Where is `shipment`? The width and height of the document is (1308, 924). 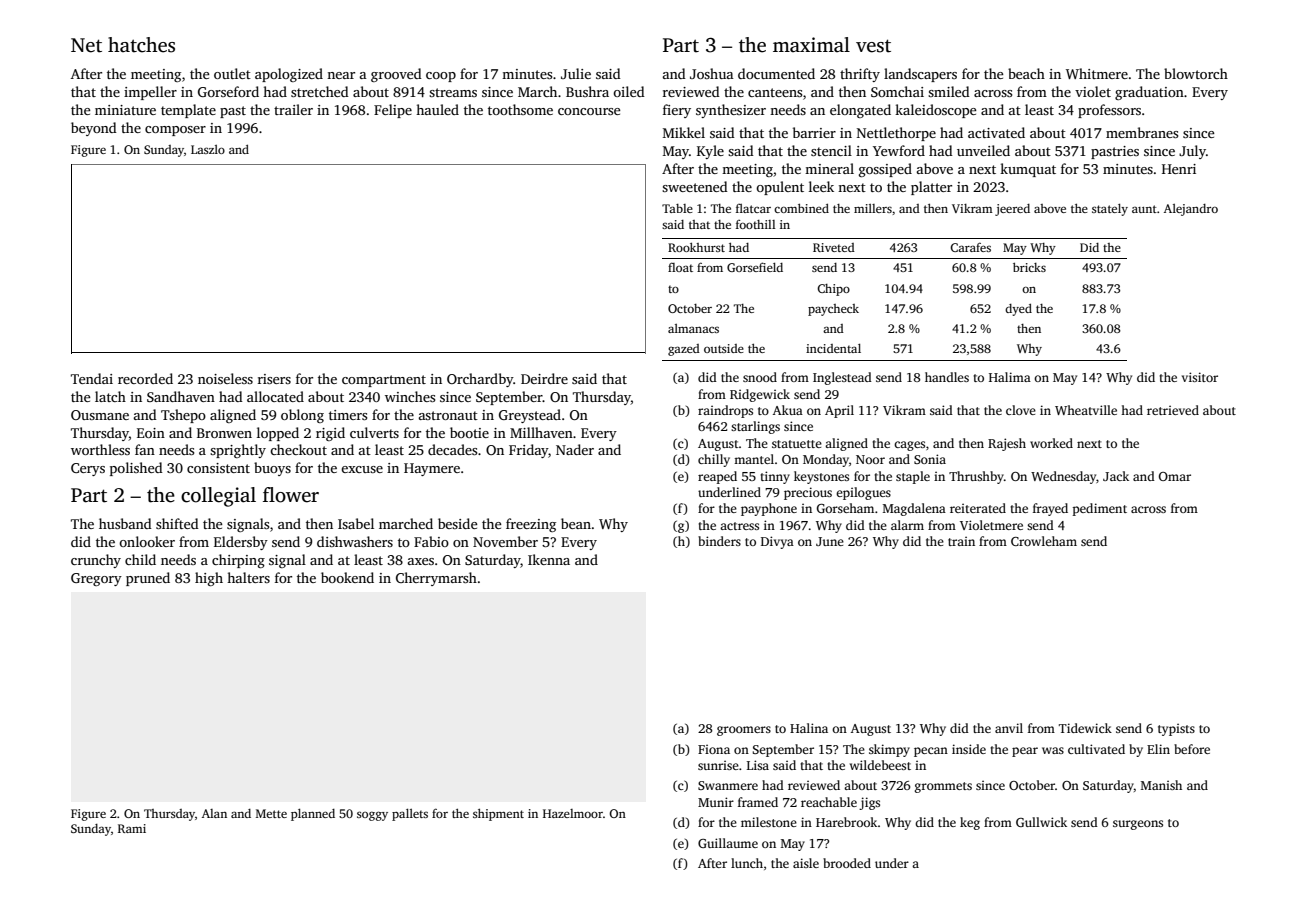
shipment is located at coordinates (498, 814).
